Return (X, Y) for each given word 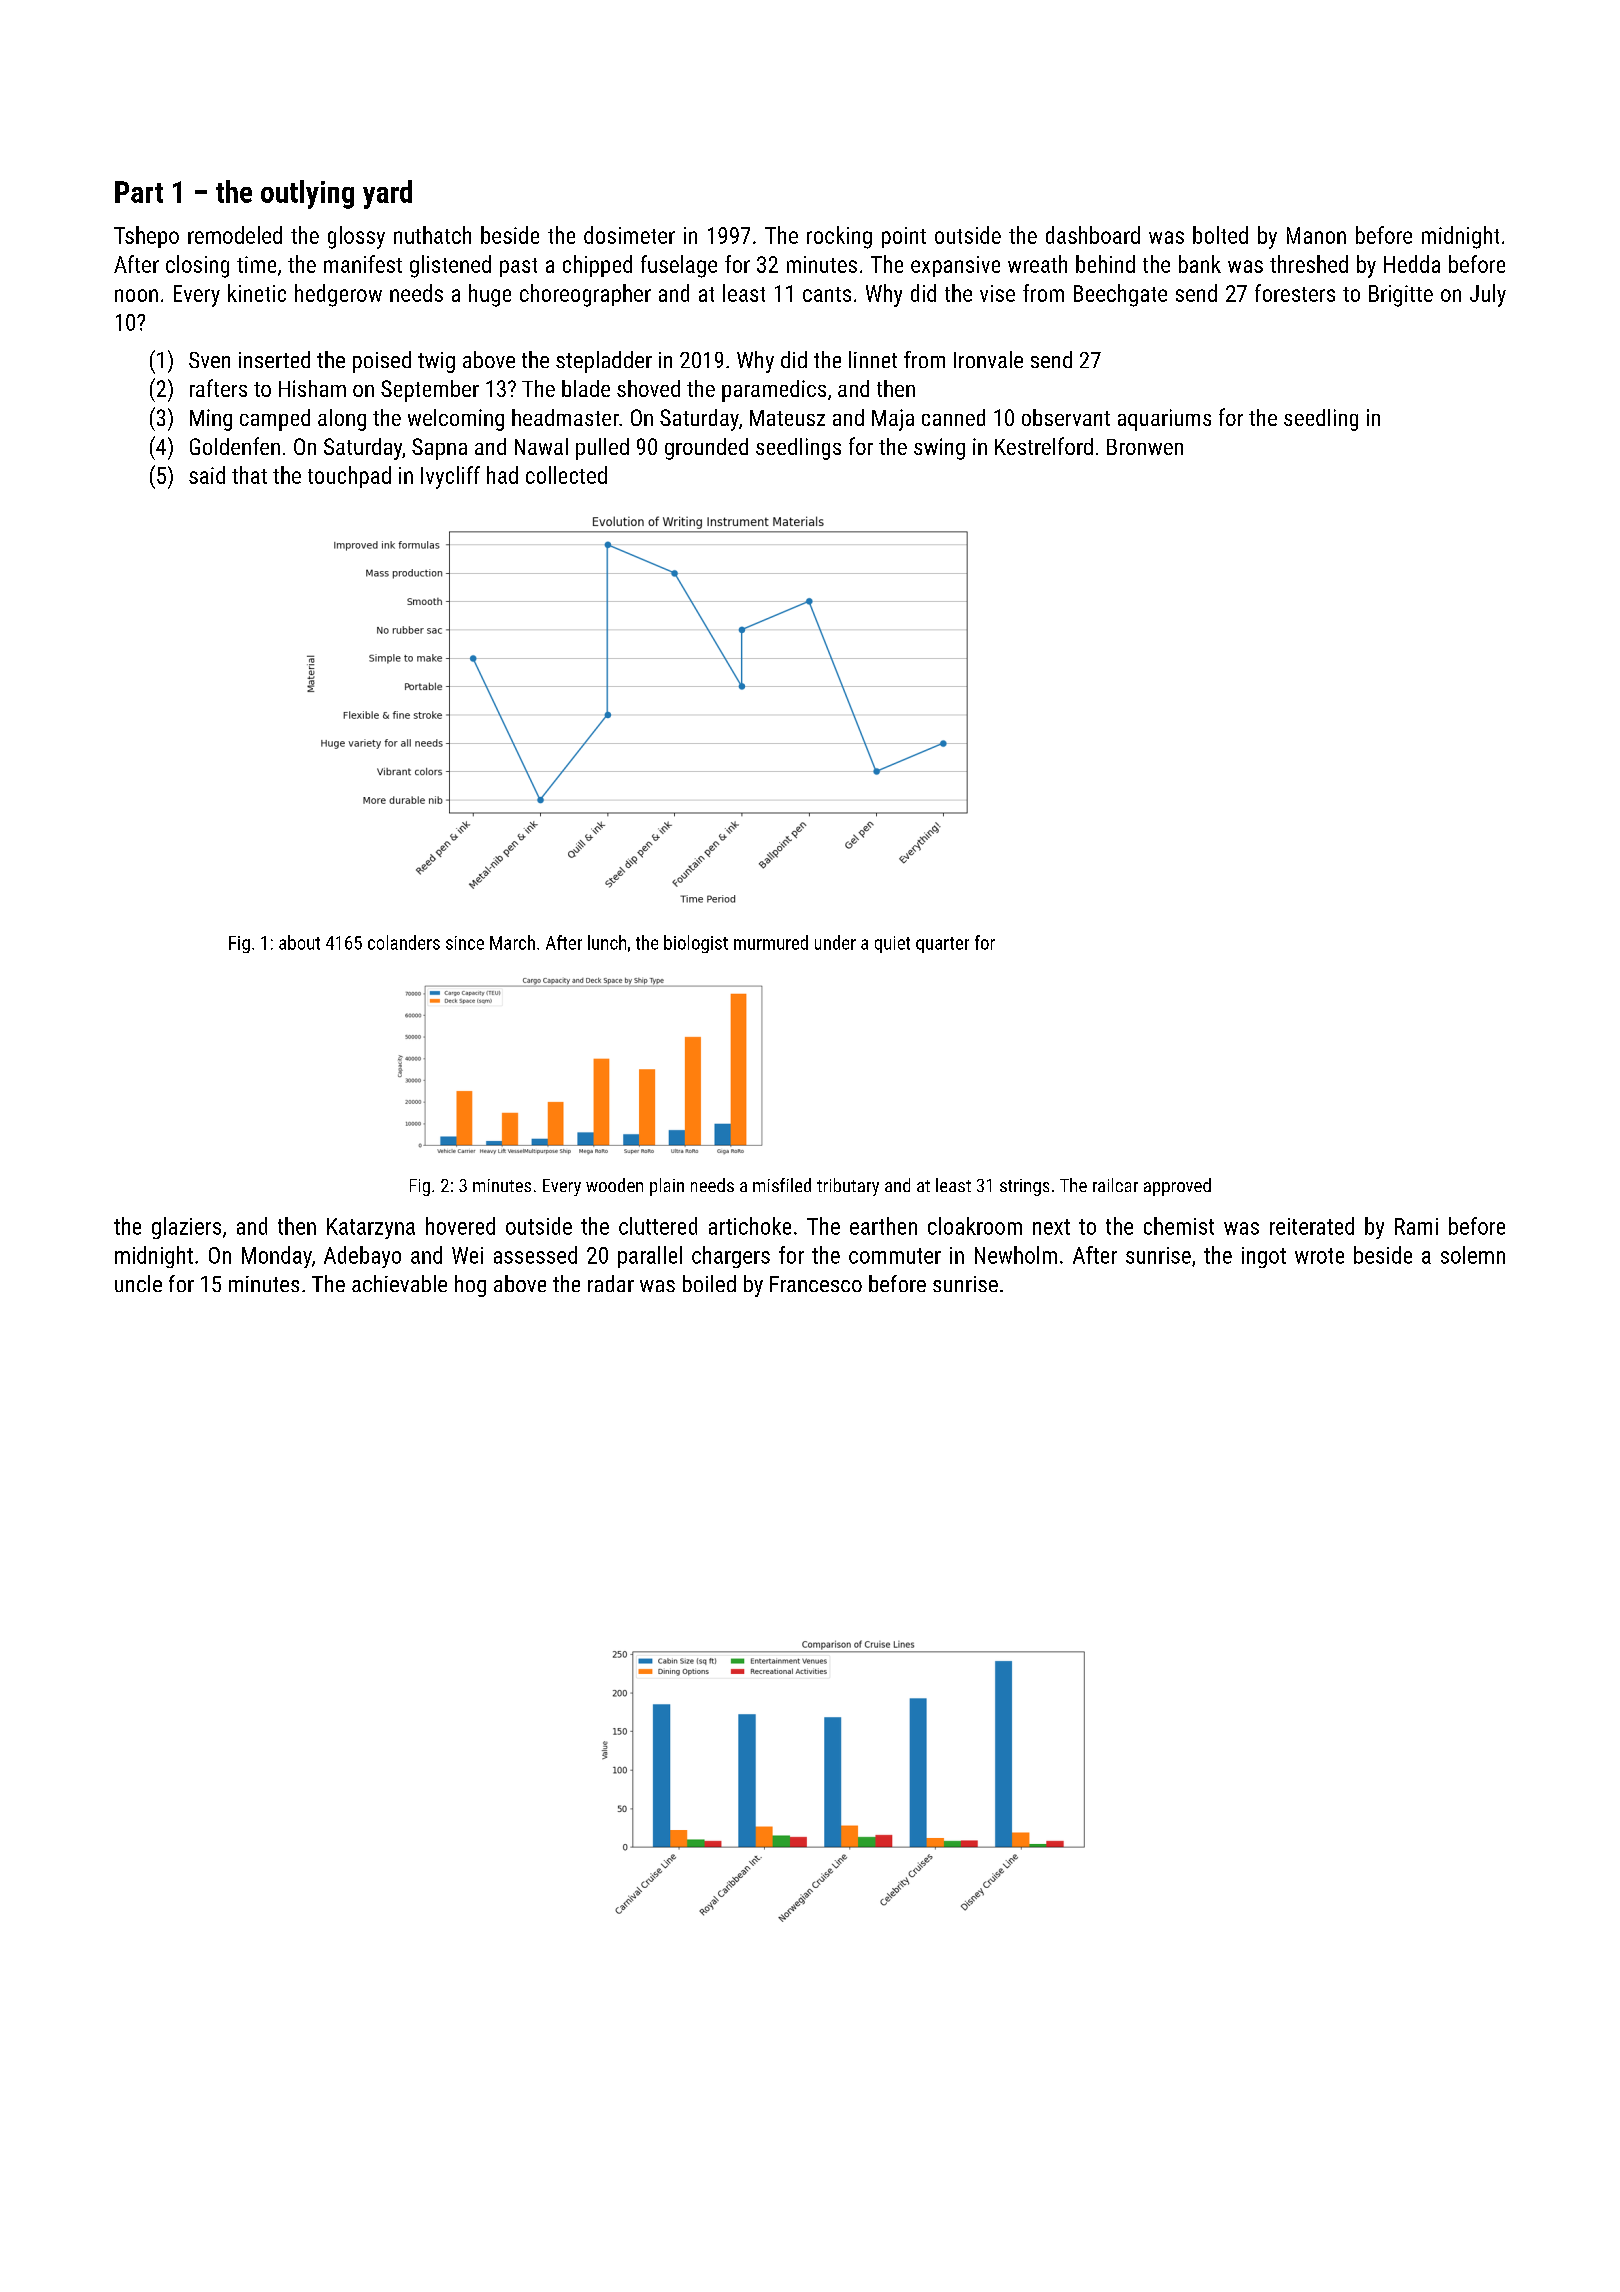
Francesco (816, 1284)
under (835, 942)
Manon (1316, 235)
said (207, 475)
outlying (307, 194)
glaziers (186, 1228)
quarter (942, 945)
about (299, 942)
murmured (771, 942)
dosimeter (629, 235)
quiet (892, 944)
